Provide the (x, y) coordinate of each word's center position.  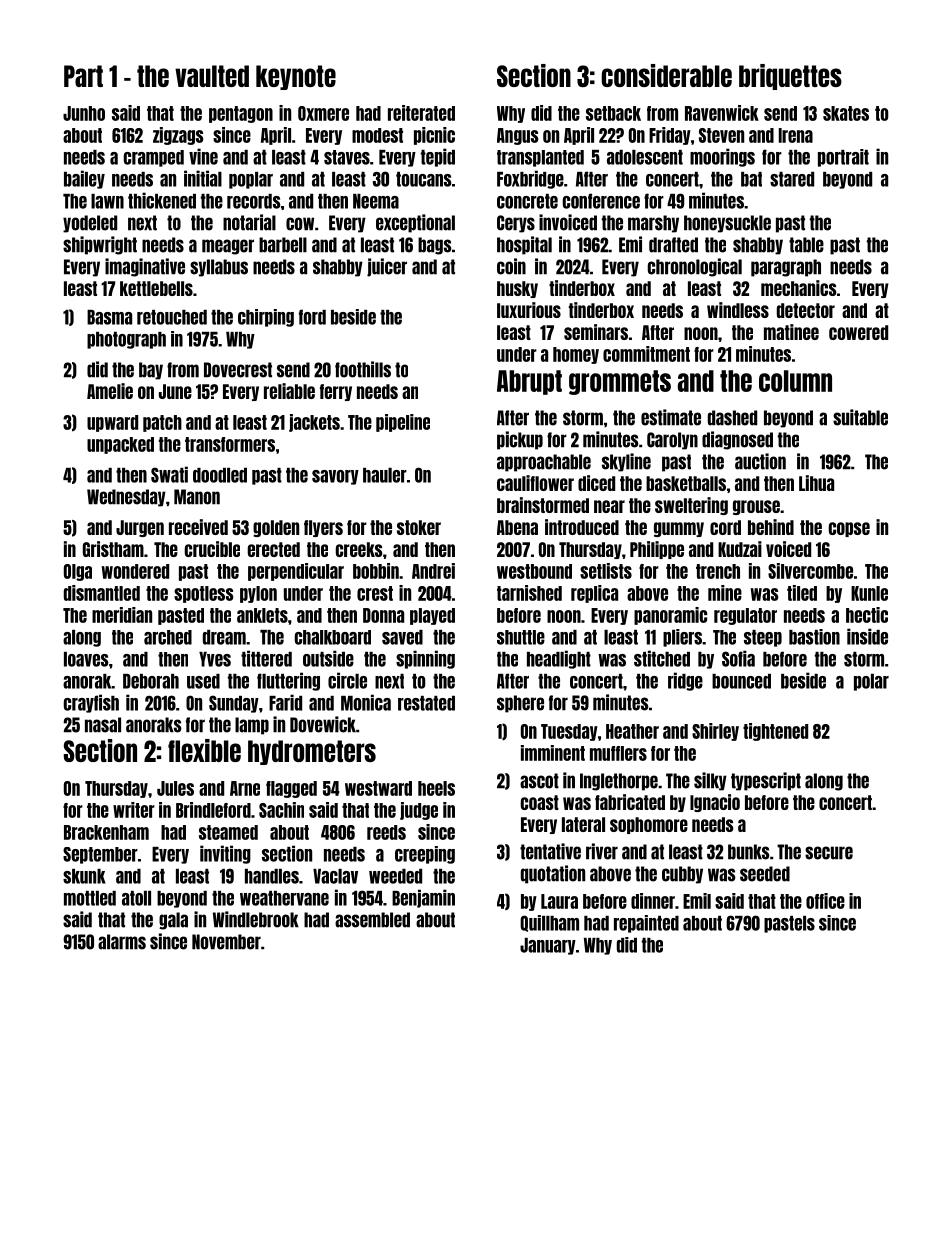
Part (83, 76)
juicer (387, 267)
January (548, 946)
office (825, 901)
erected (273, 549)
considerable (666, 75)
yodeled (90, 224)
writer (134, 810)
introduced (582, 527)
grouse (756, 507)
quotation (553, 874)
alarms (122, 942)
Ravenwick (722, 113)
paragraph (786, 268)
